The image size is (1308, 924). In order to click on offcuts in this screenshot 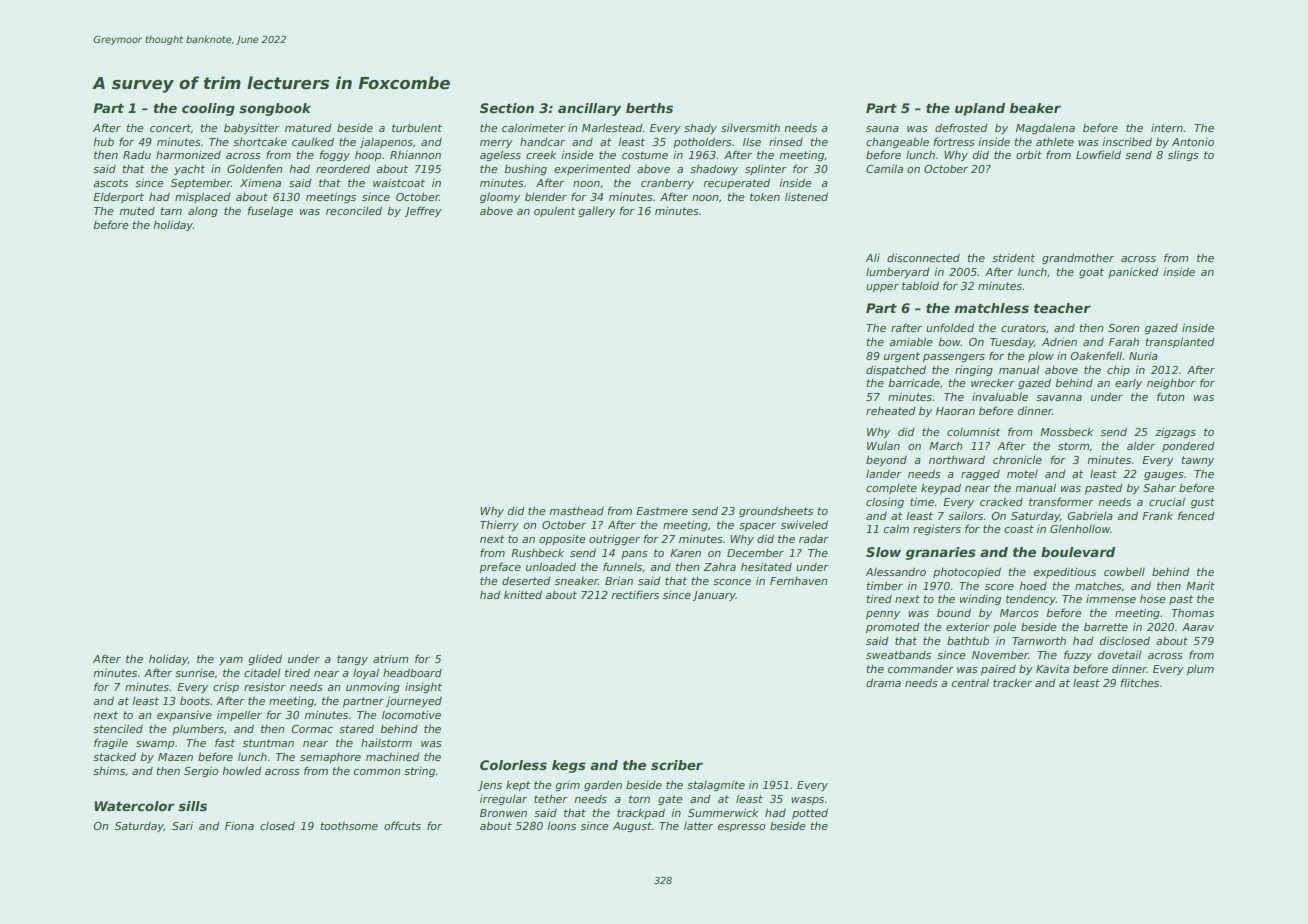, I will do `click(402, 825)`.
